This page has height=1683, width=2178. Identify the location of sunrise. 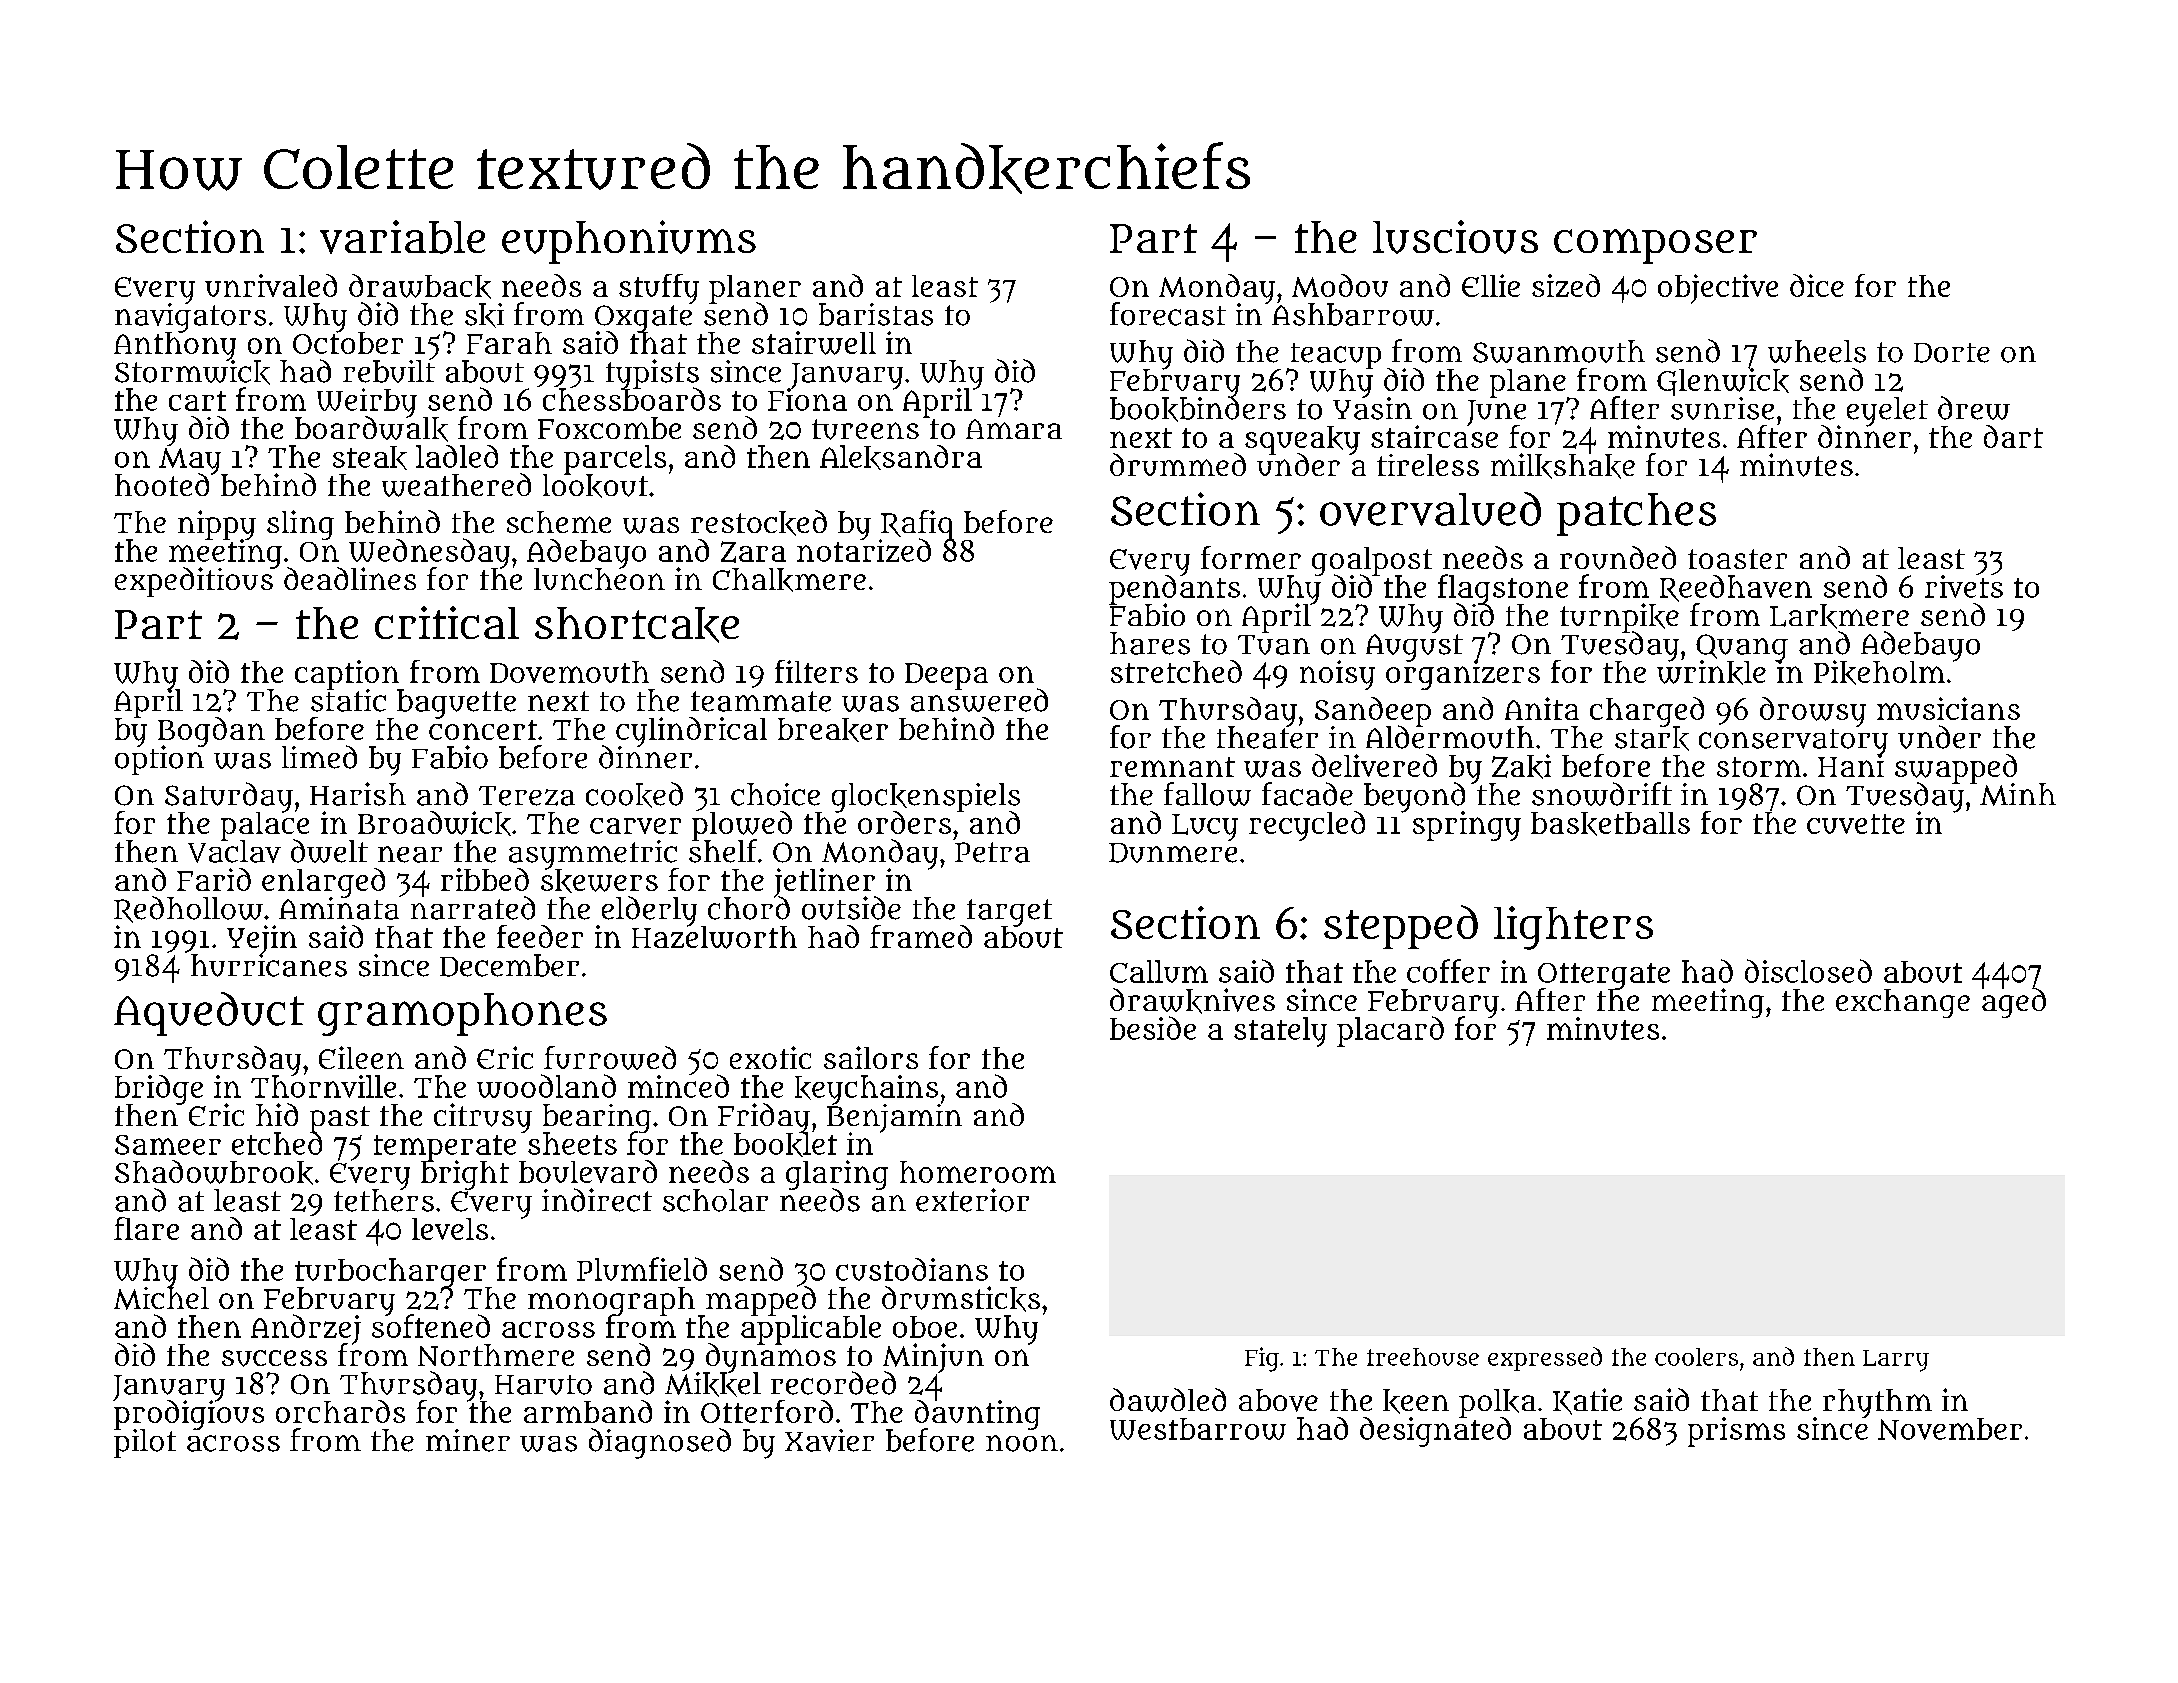
(1722, 408).
